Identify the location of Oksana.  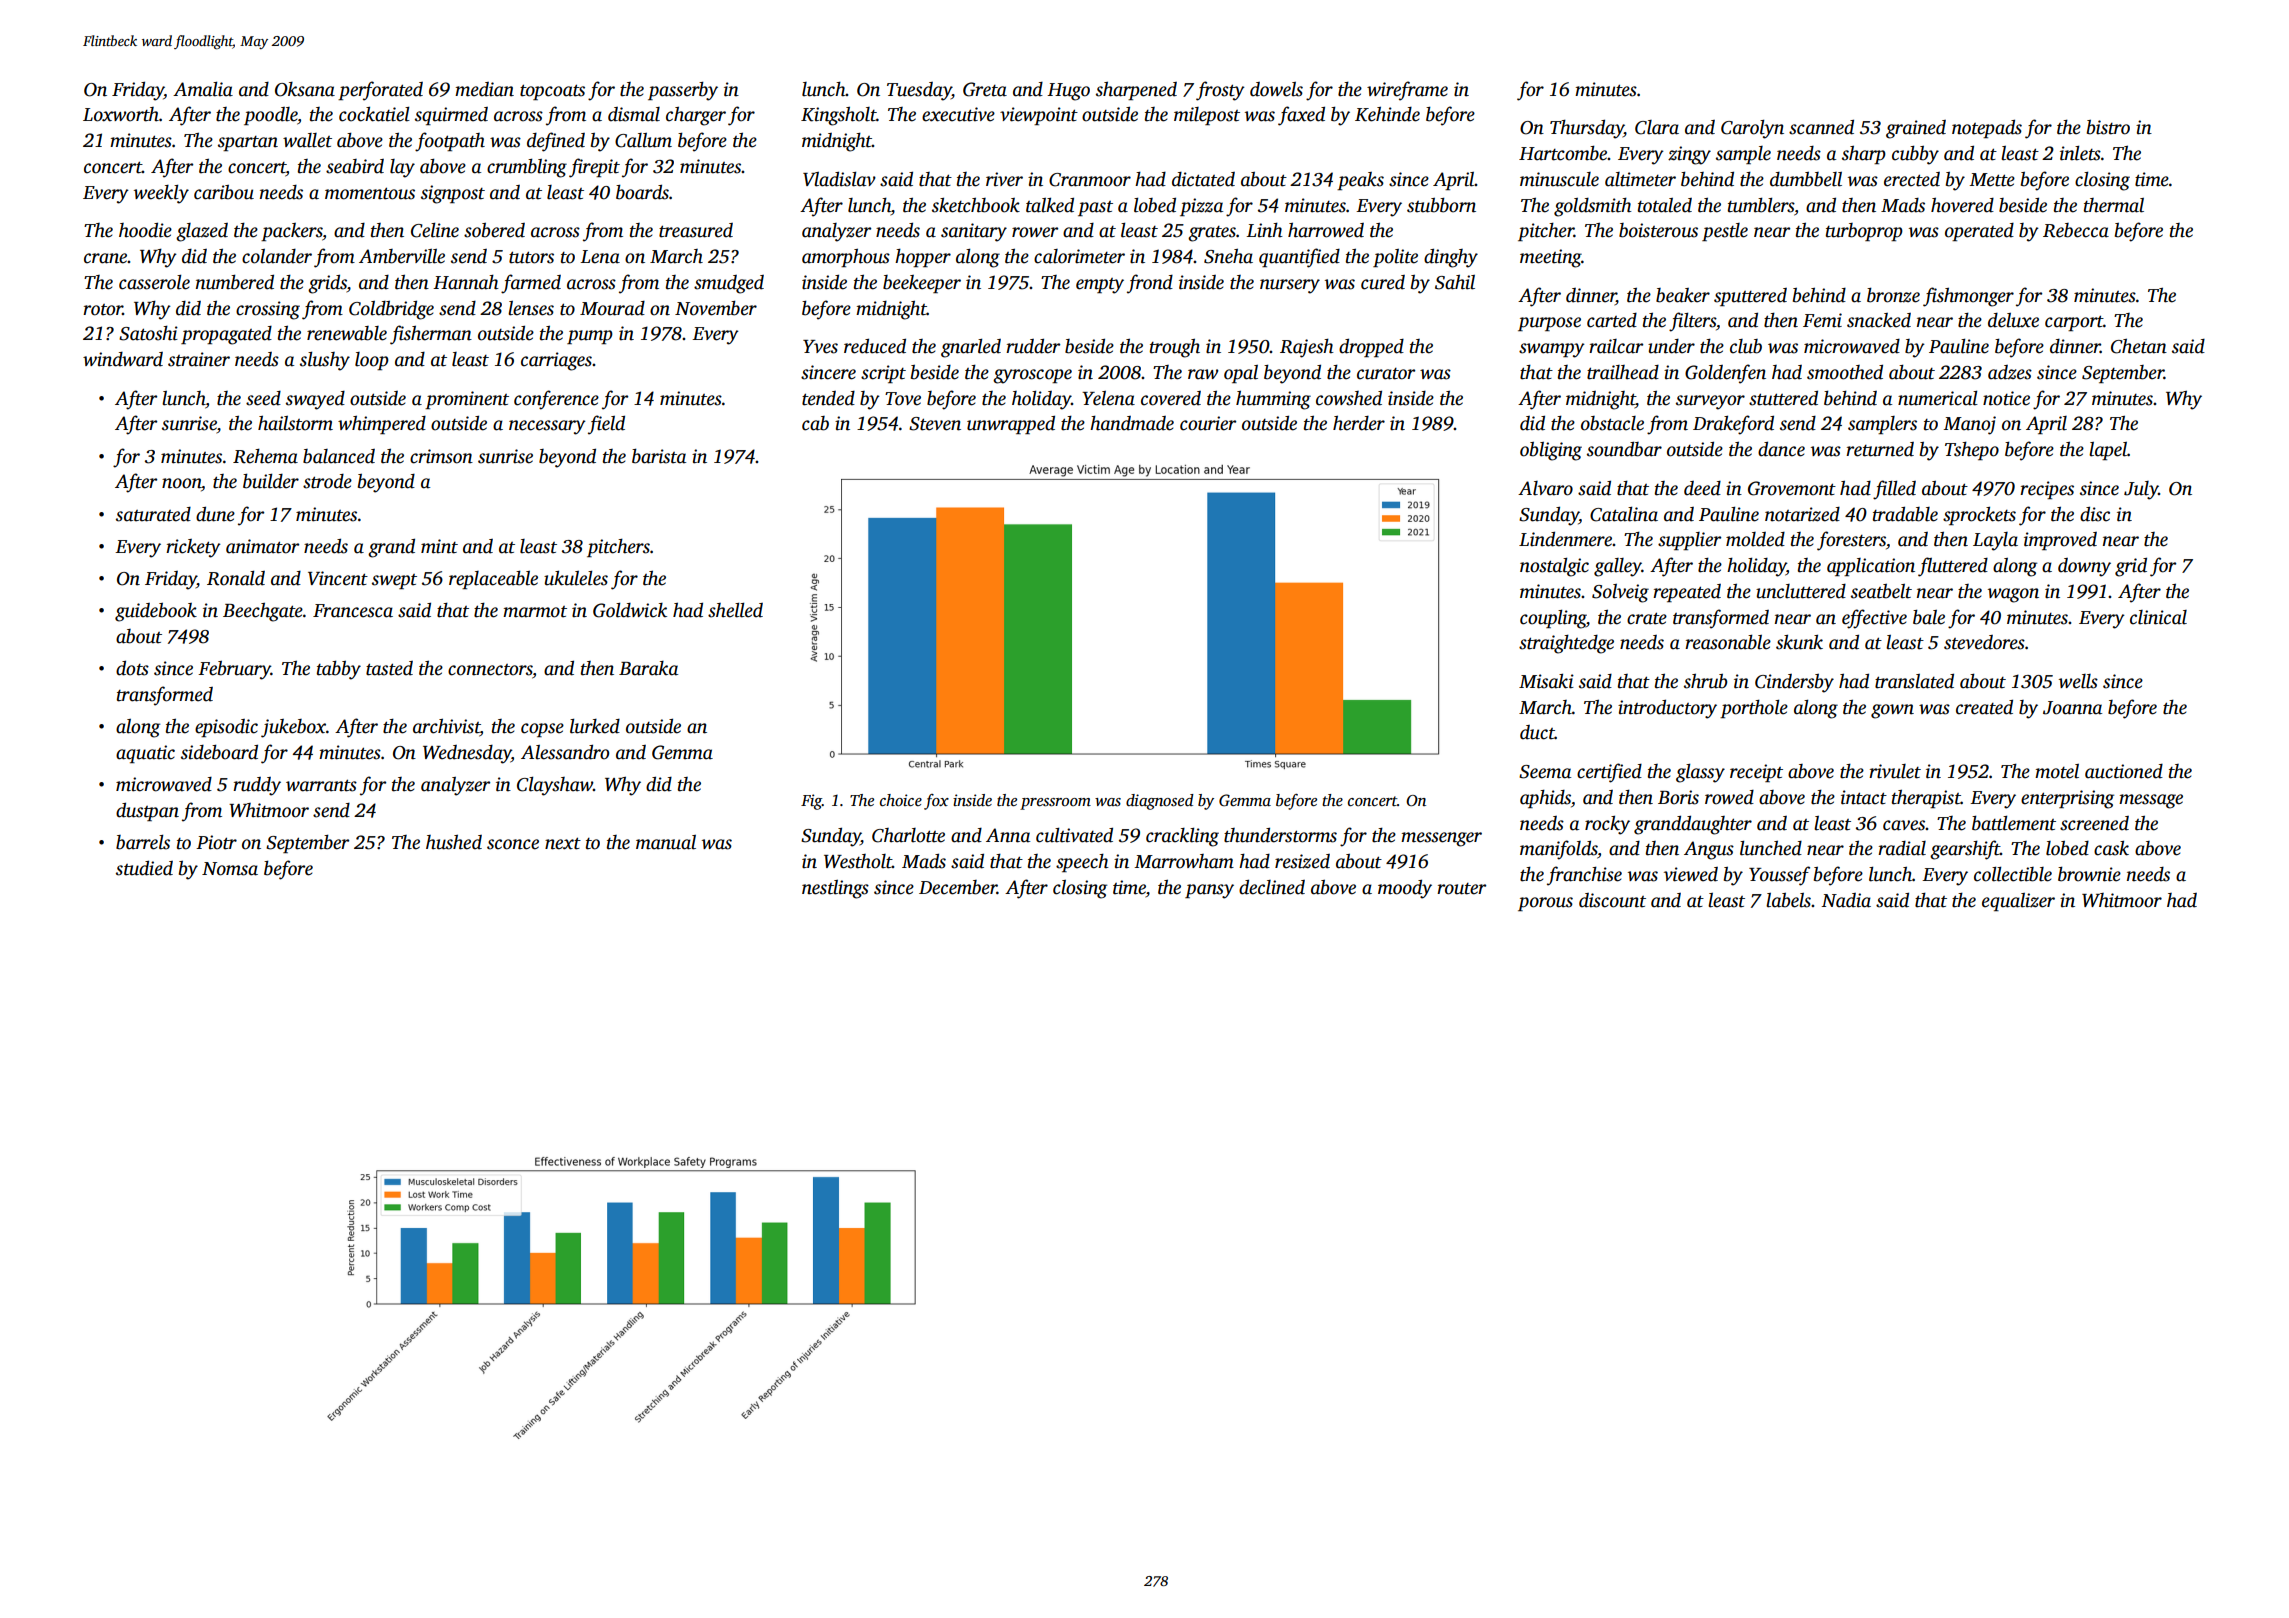
(305, 89).
